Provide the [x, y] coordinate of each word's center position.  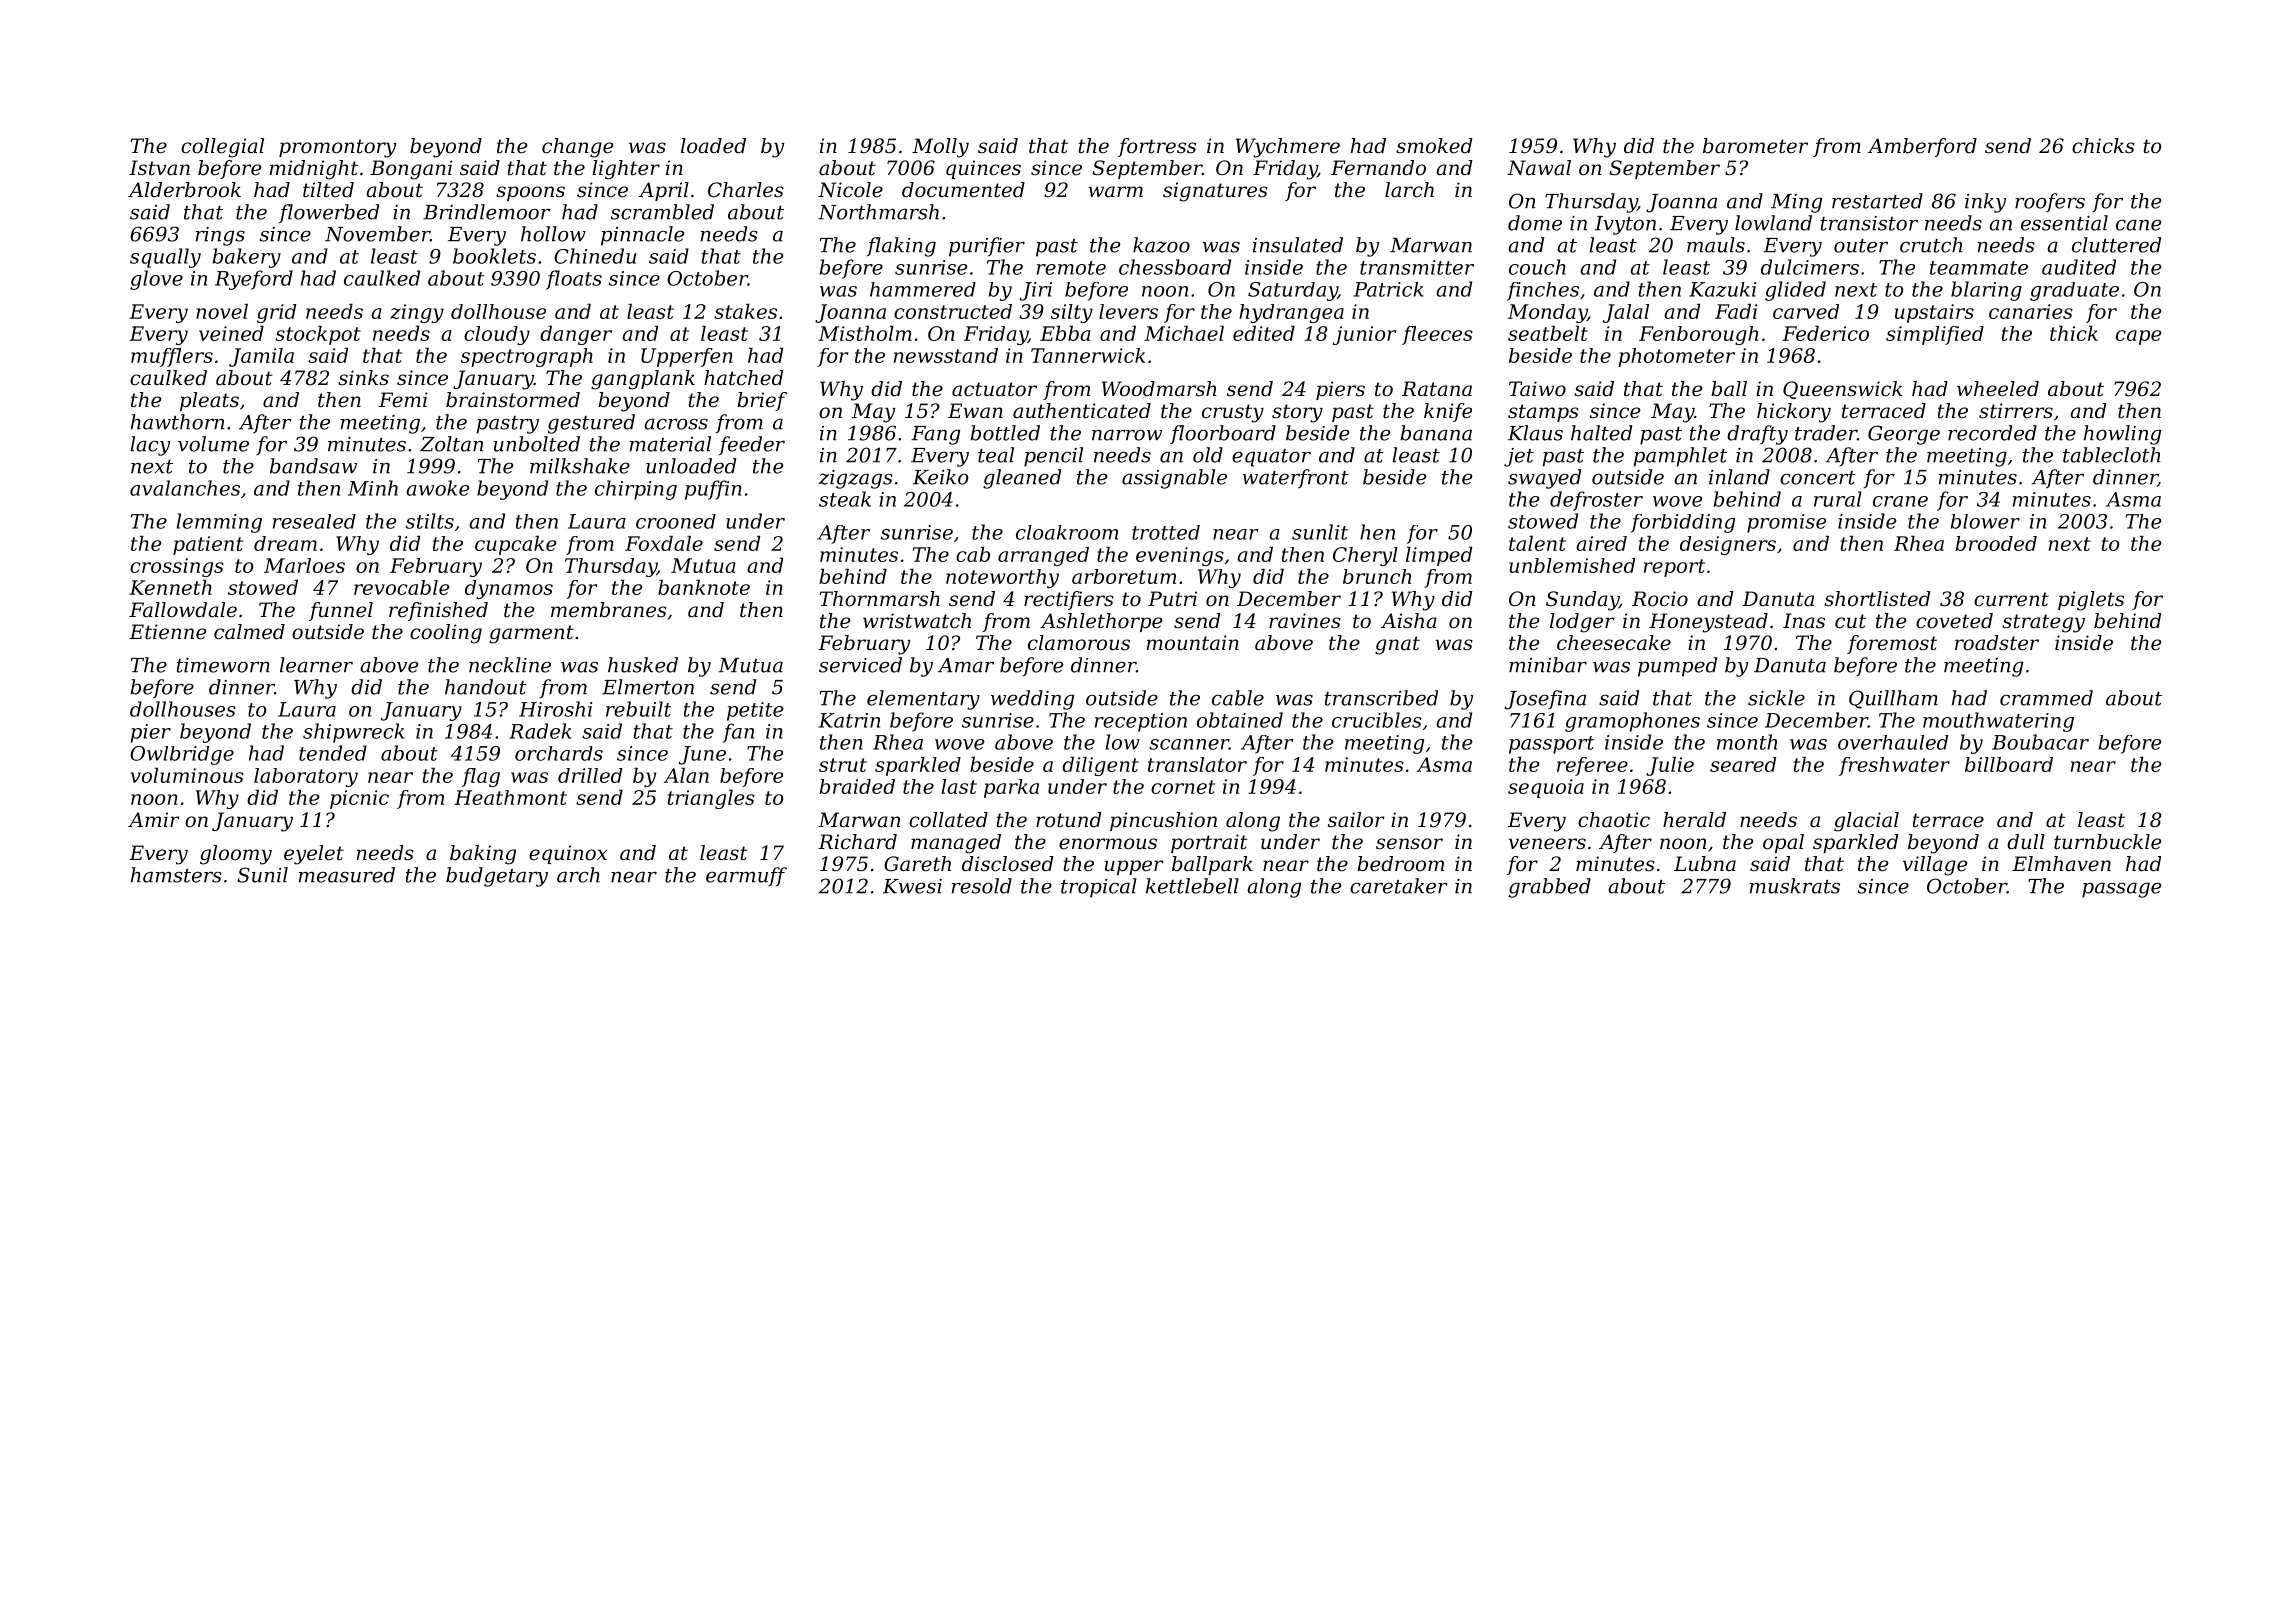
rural [1838, 499]
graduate [2074, 291]
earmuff [746, 876]
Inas [1804, 621]
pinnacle [643, 236]
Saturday [1293, 291]
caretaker [1399, 886]
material [670, 444]
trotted [1166, 532]
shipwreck [354, 733]
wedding [1032, 700]
